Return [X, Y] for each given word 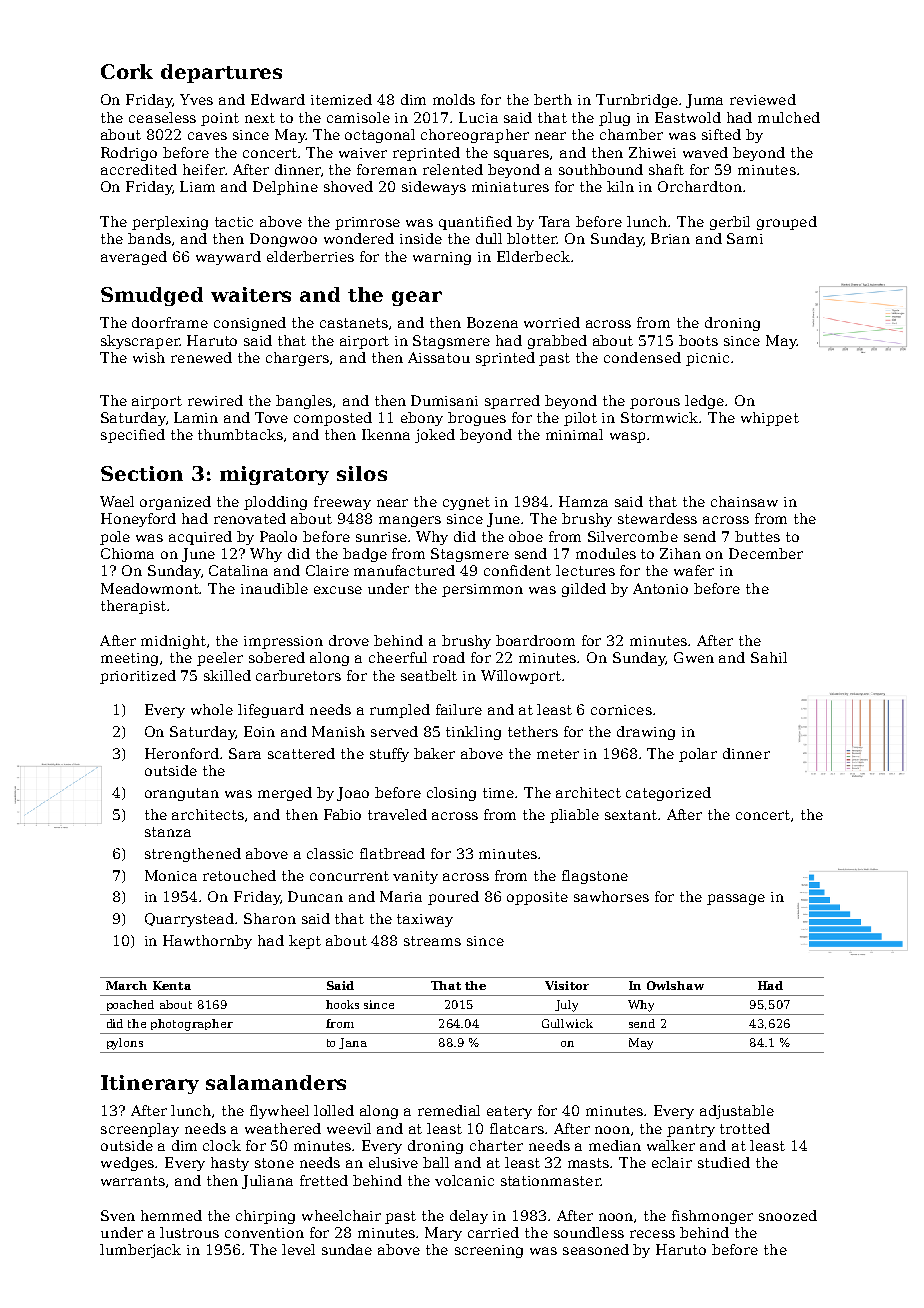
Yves [196, 99]
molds [454, 99]
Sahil [769, 657]
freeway [342, 503]
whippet [770, 419]
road [449, 657]
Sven [118, 1215]
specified [133, 436]
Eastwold [688, 117]
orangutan [182, 794]
